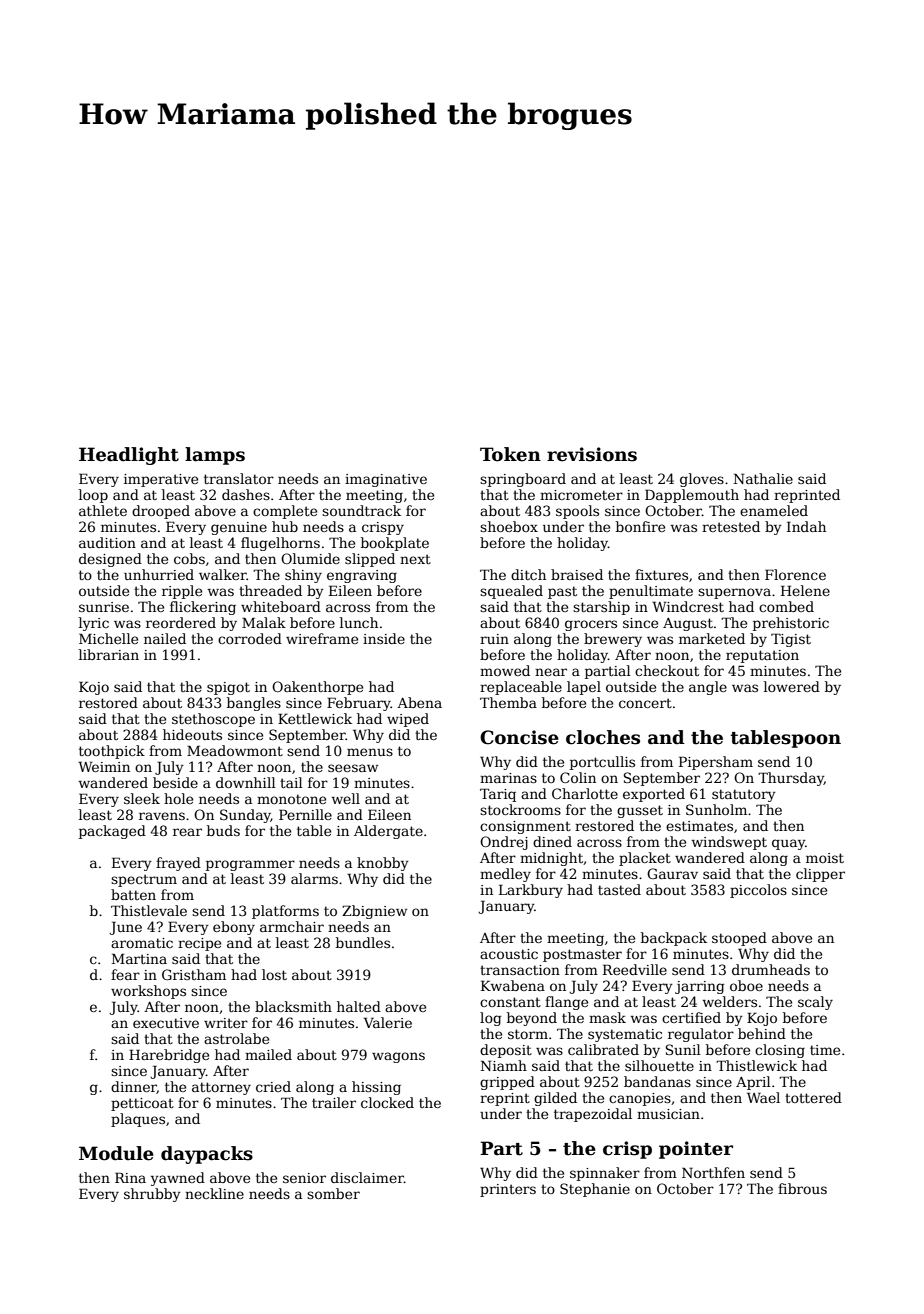 This screenshot has height=1314, width=924. Describe the element at coordinates (215, 456) in the screenshot. I see `lamps` at that location.
